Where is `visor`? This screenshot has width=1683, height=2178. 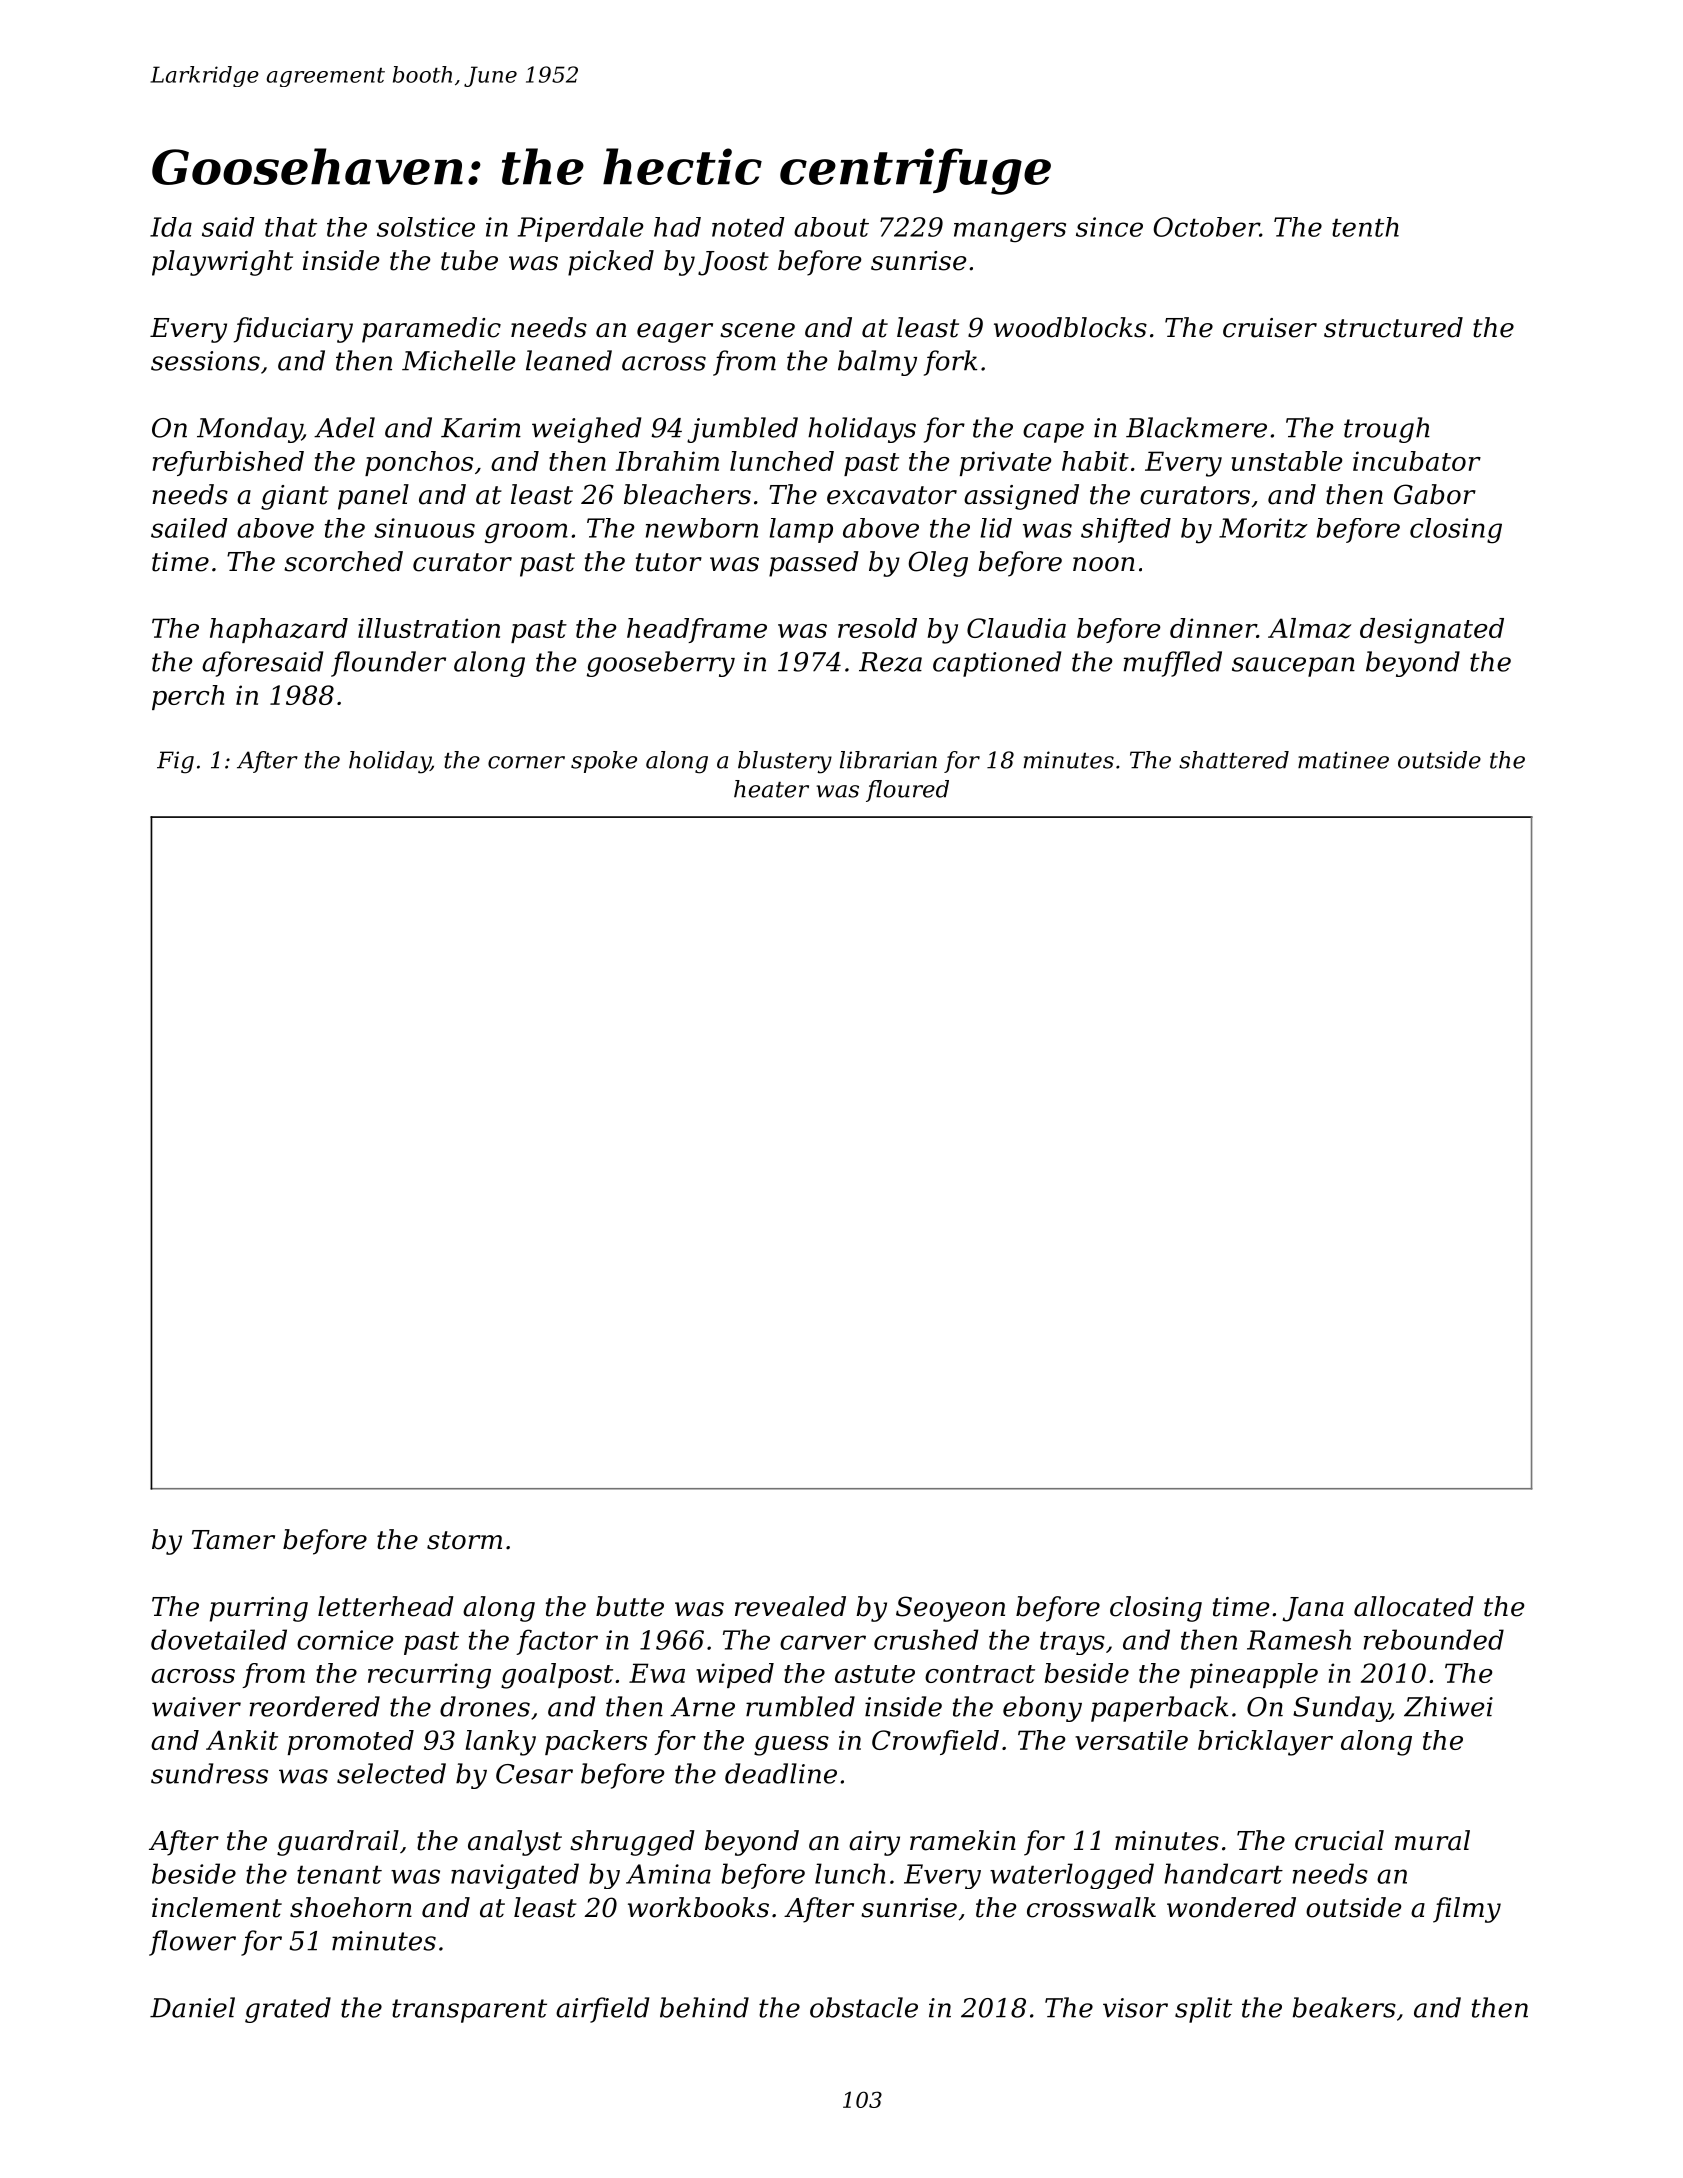
visor is located at coordinates (1135, 2008).
